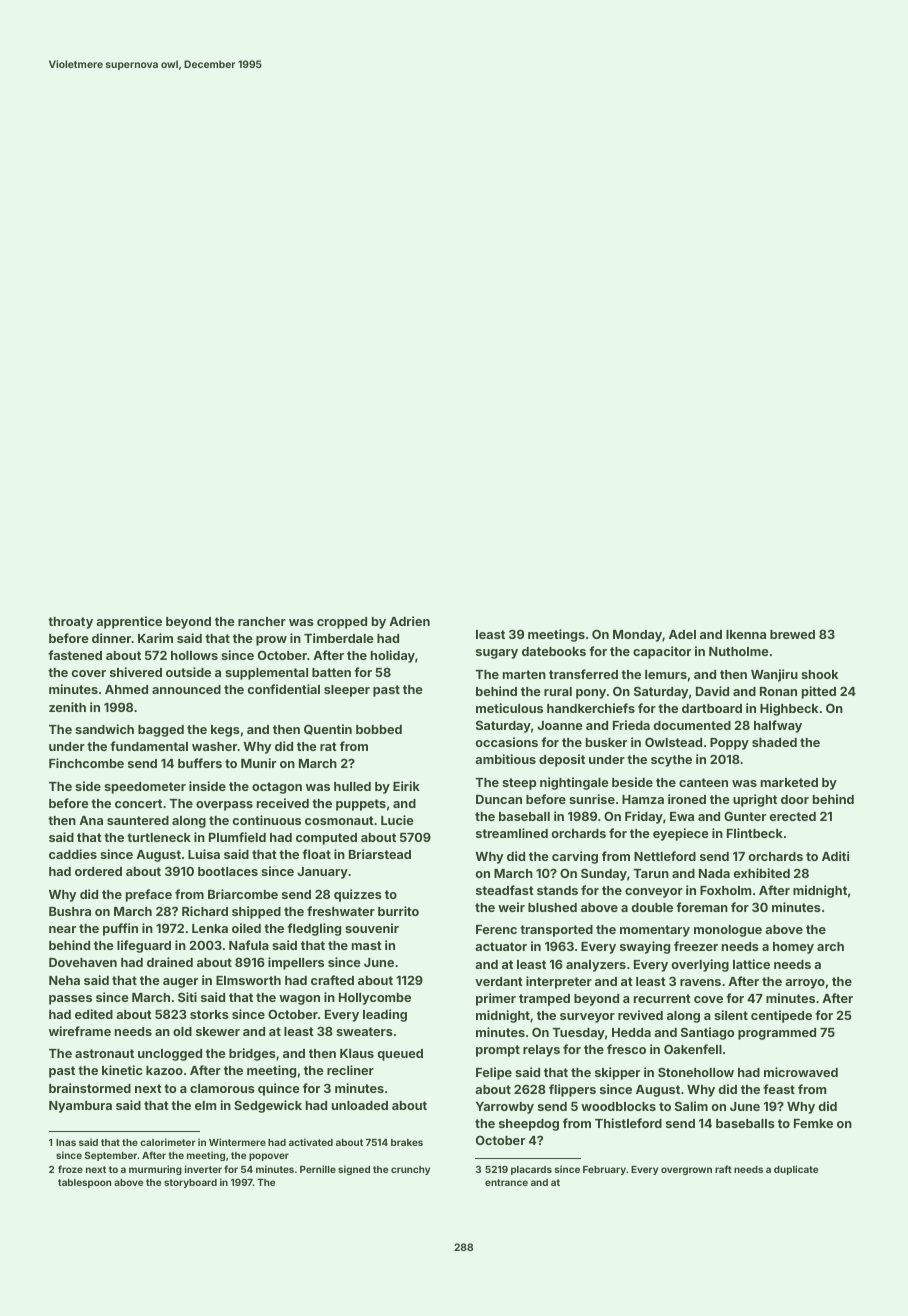 The width and height of the image is (908, 1316). What do you see at coordinates (168, 1142) in the image?
I see `calorimeter` at bounding box center [168, 1142].
